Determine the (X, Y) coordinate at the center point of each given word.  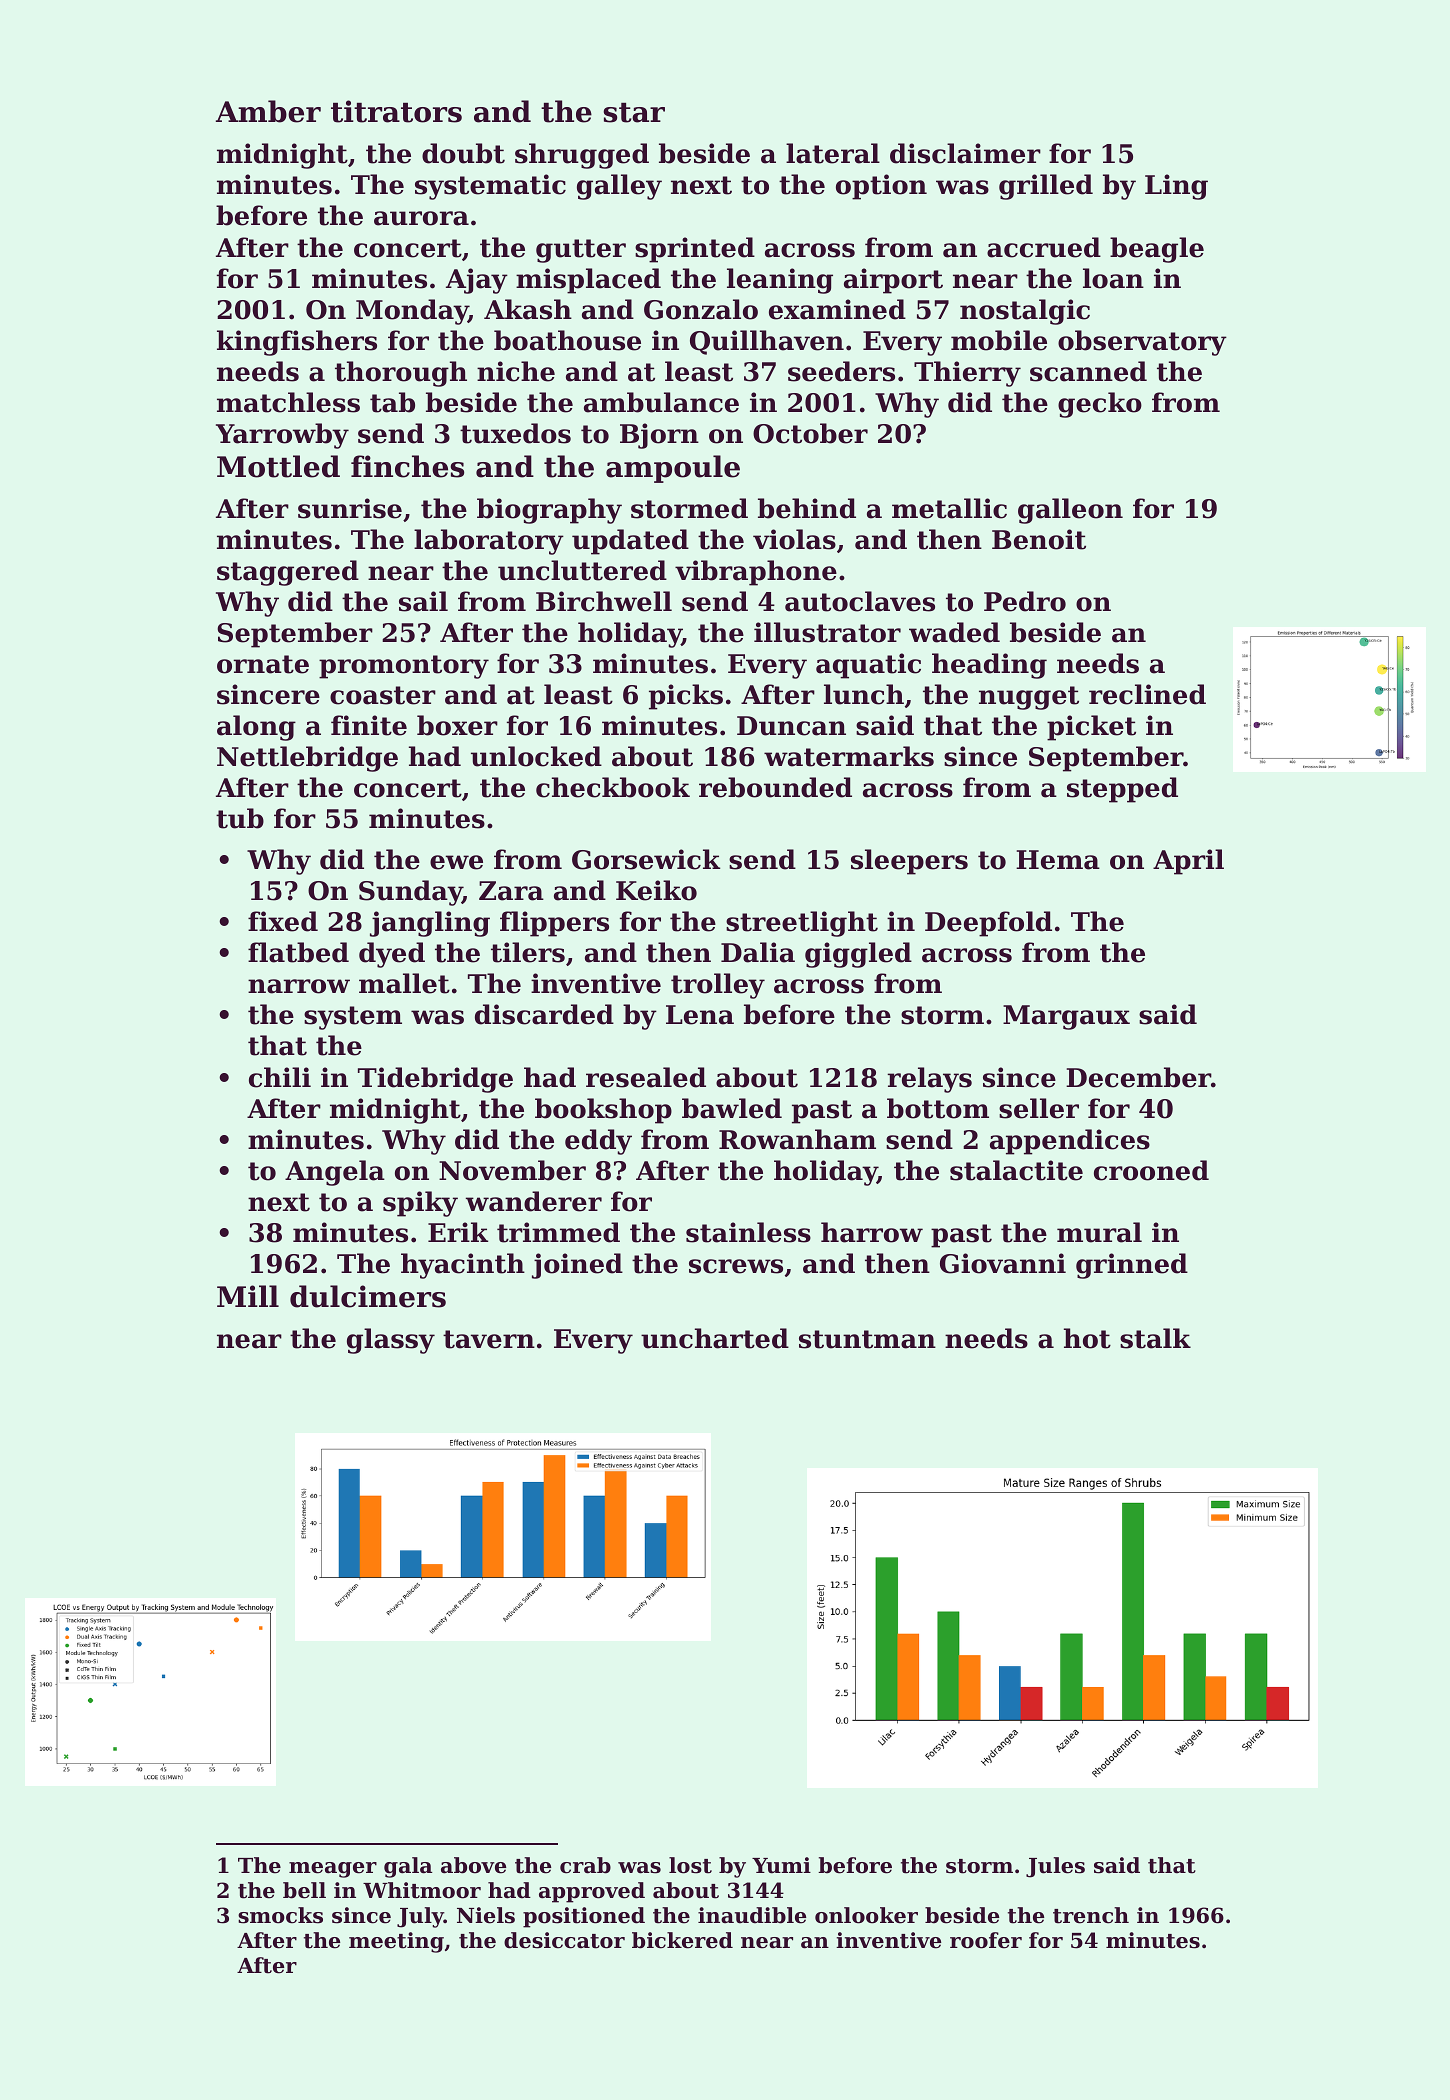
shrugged (582, 156)
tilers (528, 952)
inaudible (752, 1915)
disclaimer (965, 153)
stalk (1155, 1338)
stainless (748, 1232)
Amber (268, 111)
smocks (280, 1915)
